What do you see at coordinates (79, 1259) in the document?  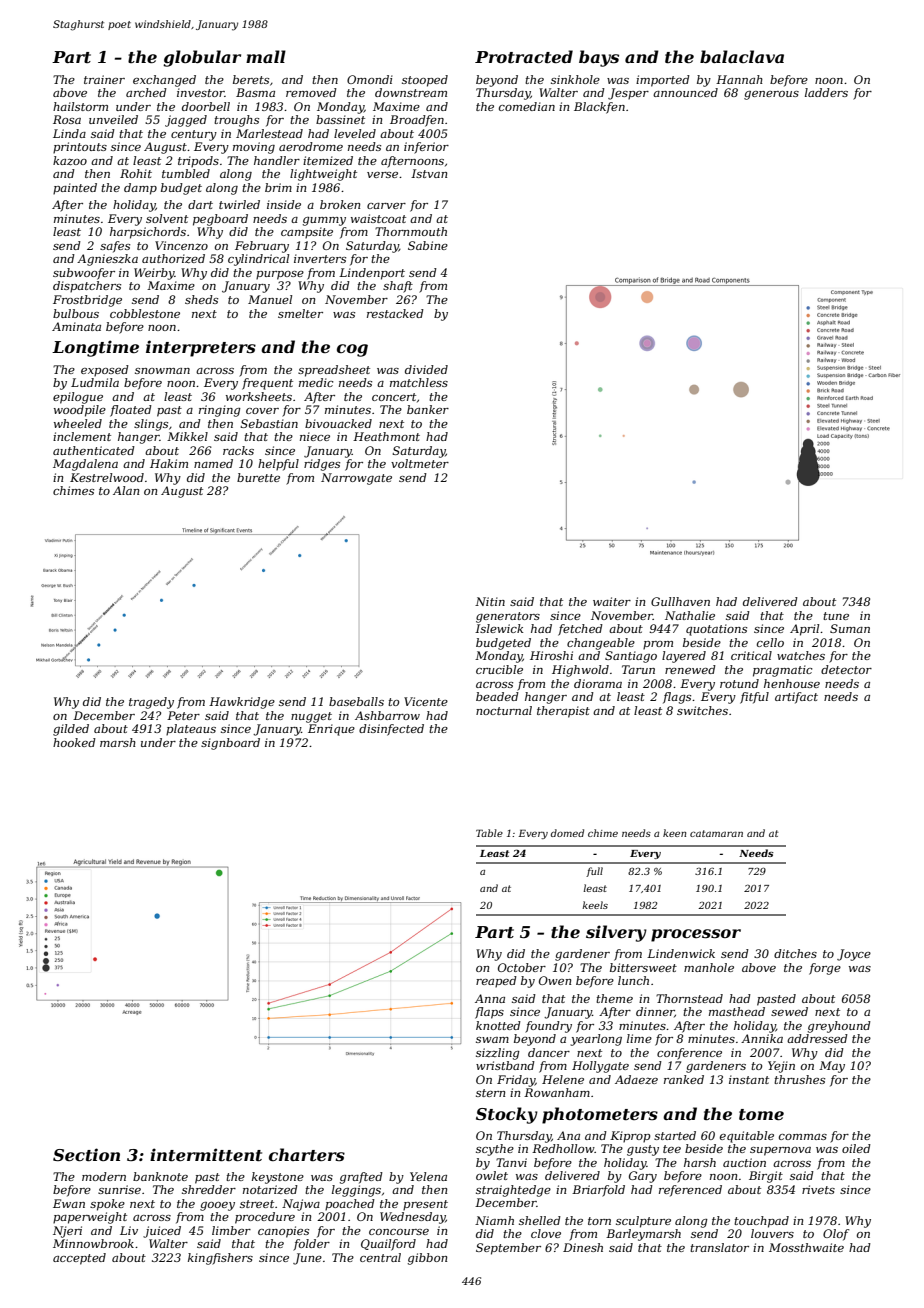 I see `accepted` at bounding box center [79, 1259].
